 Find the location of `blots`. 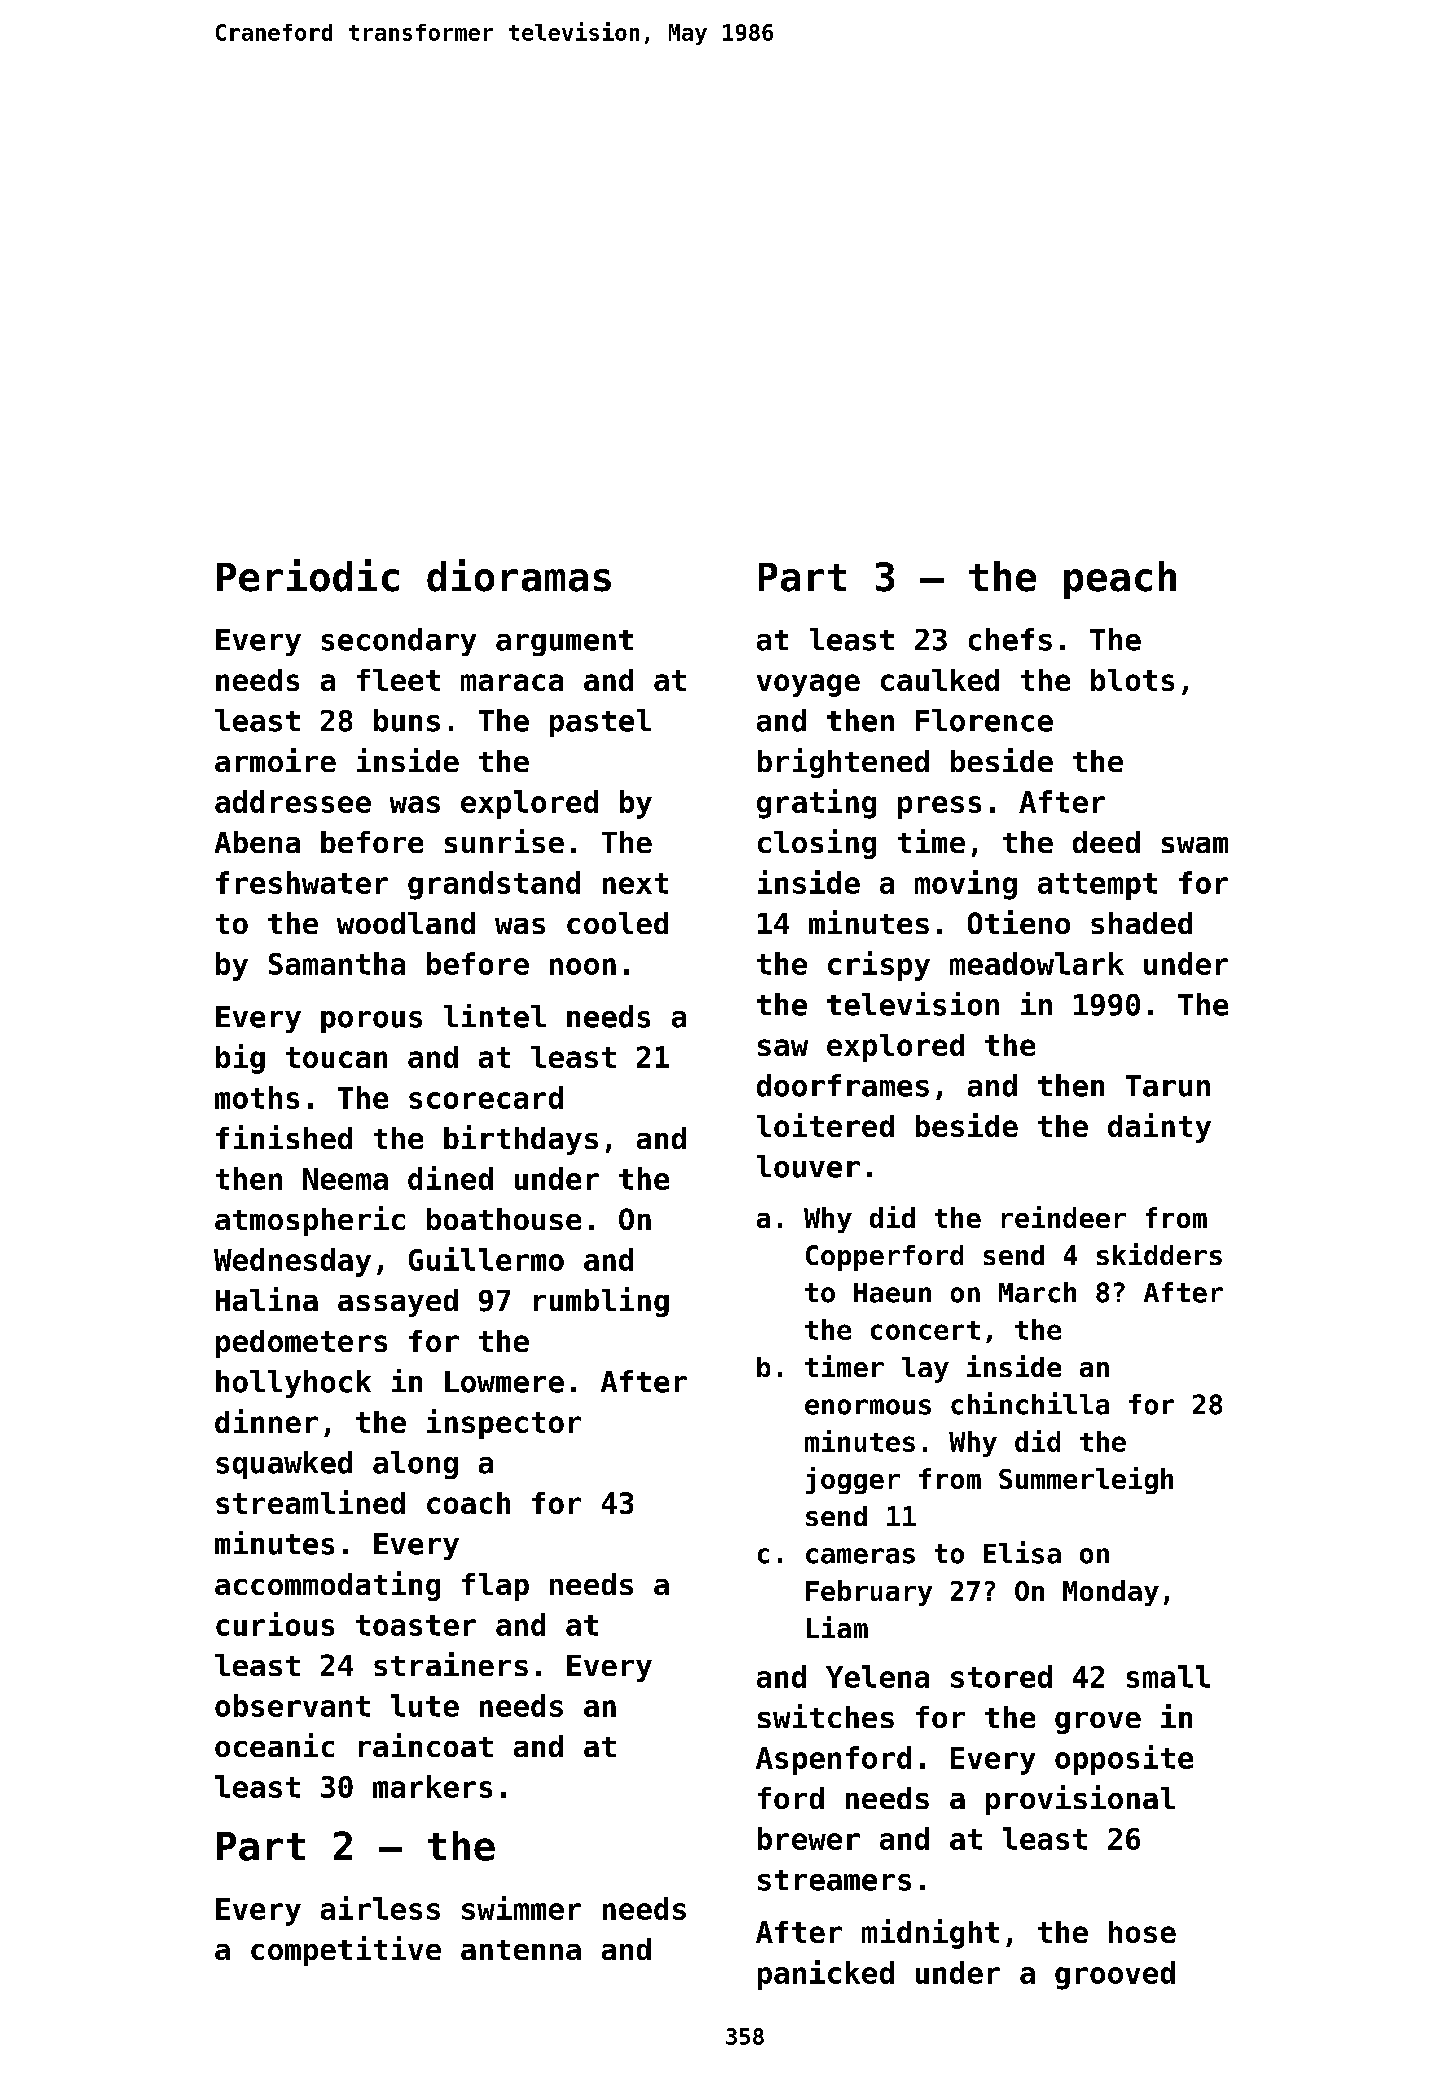

blots is located at coordinates (1132, 680).
